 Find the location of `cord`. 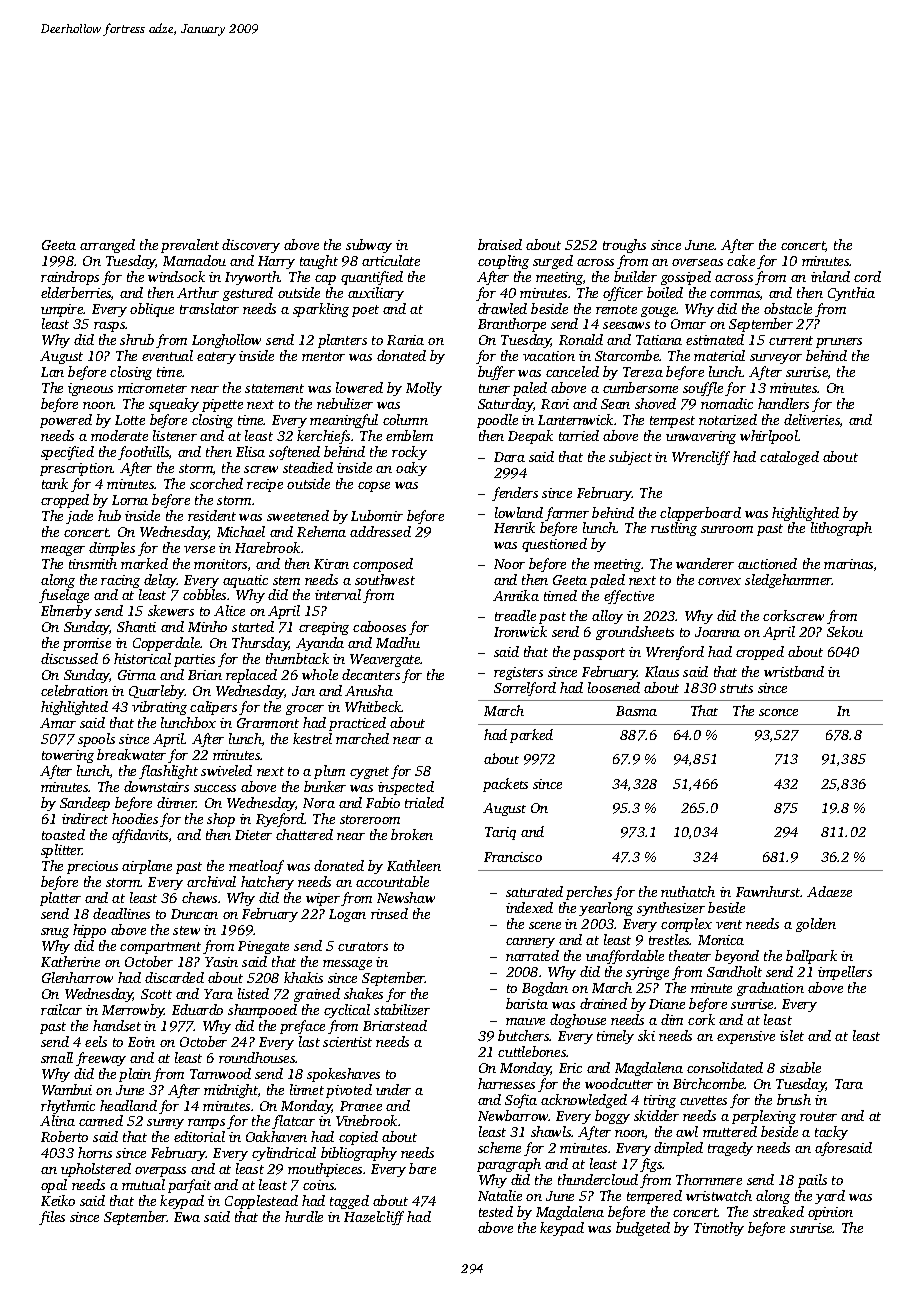

cord is located at coordinates (867, 276).
